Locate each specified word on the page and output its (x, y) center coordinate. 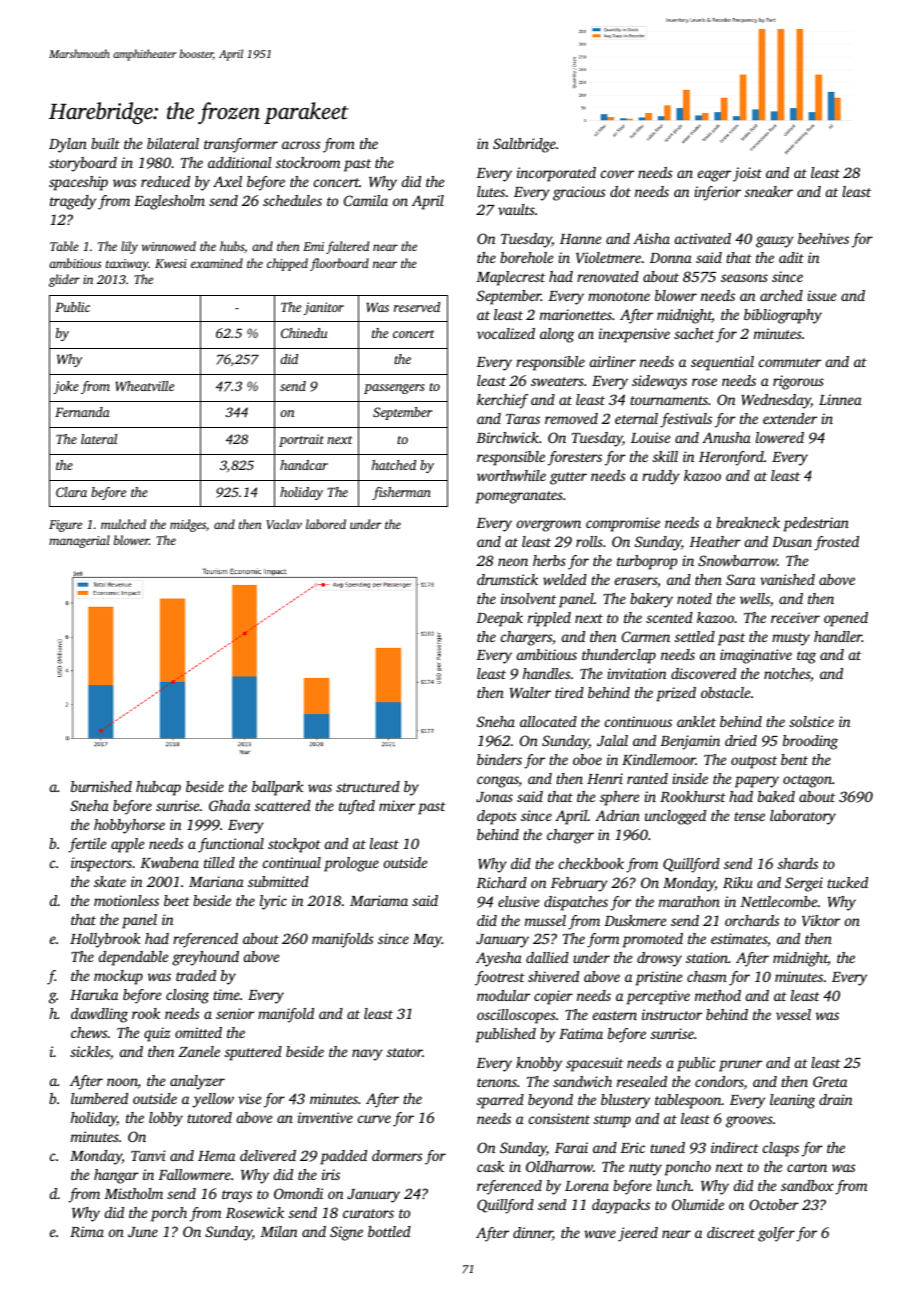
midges (188, 525)
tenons (497, 1082)
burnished (101, 786)
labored (326, 524)
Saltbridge (524, 145)
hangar (116, 1176)
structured (368, 786)
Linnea (840, 399)
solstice (811, 721)
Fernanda (82, 412)
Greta (830, 1081)
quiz (157, 1034)
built (105, 143)
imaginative (756, 656)
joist (747, 174)
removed (571, 418)
